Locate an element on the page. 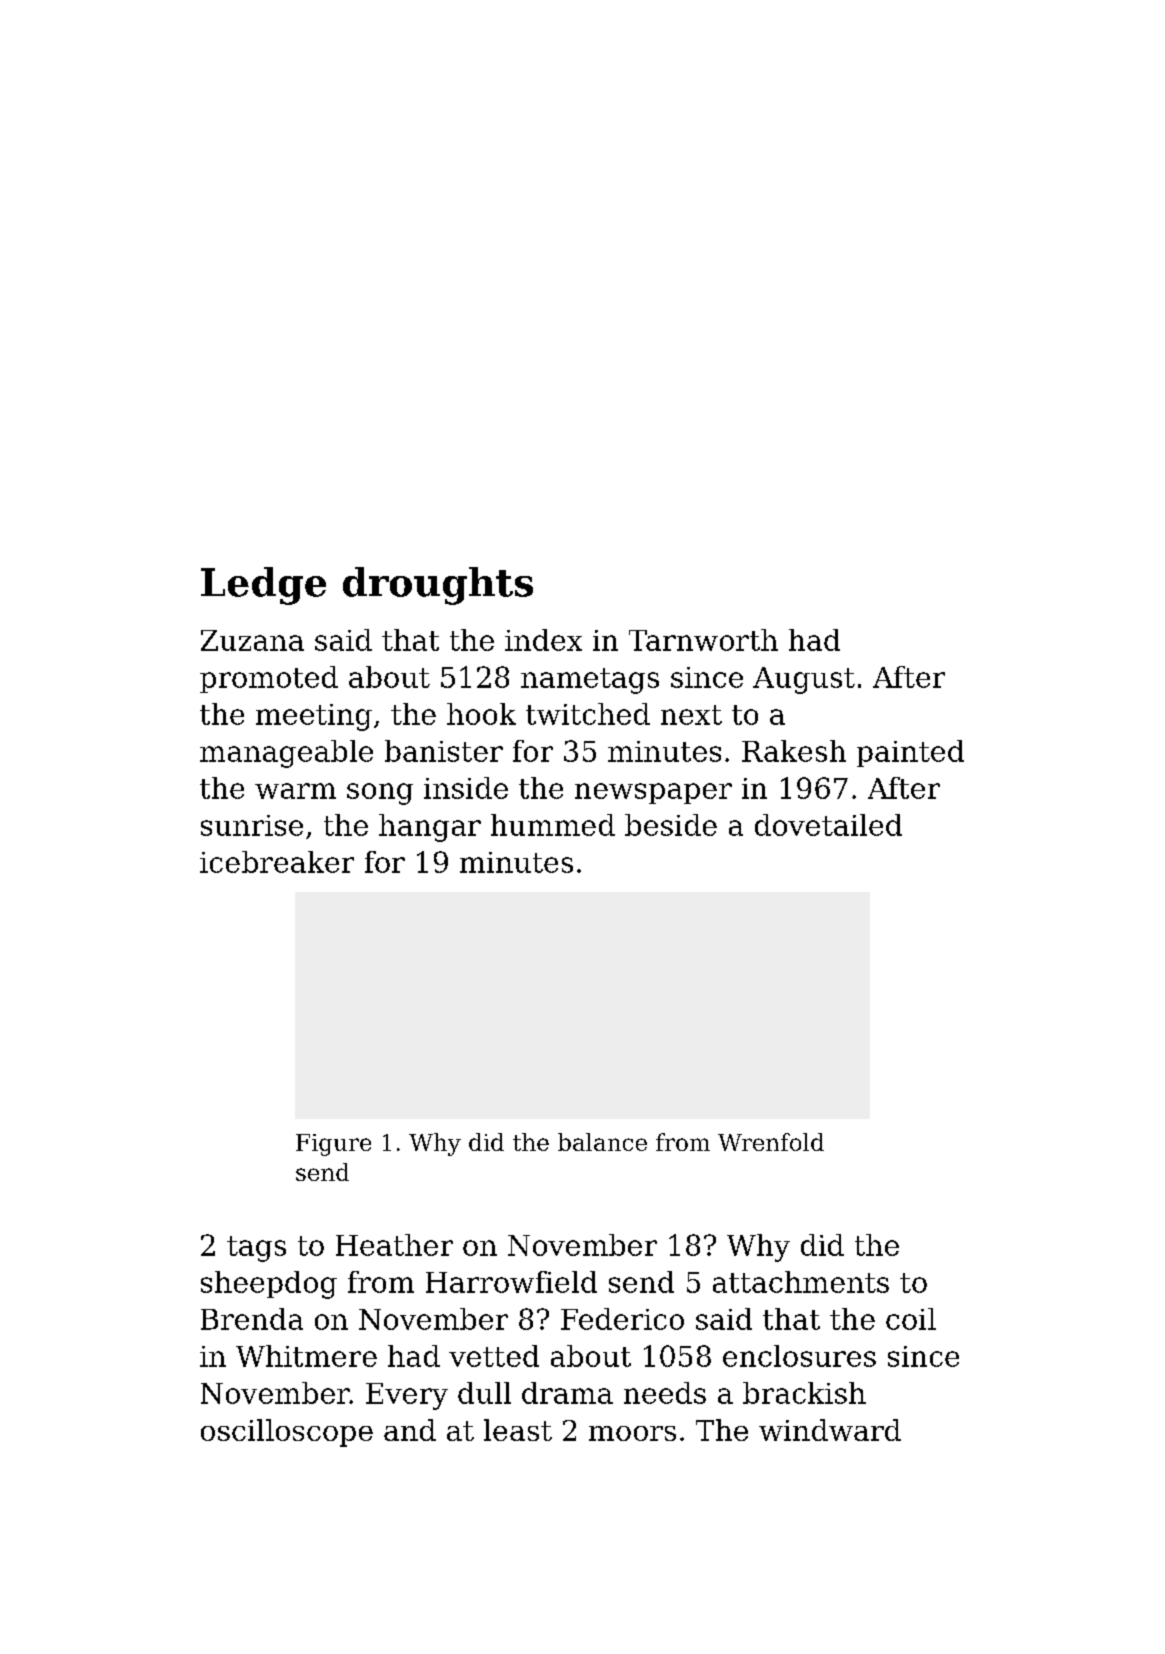 The width and height of the document is (1165, 1654). moors is located at coordinates (632, 1433).
